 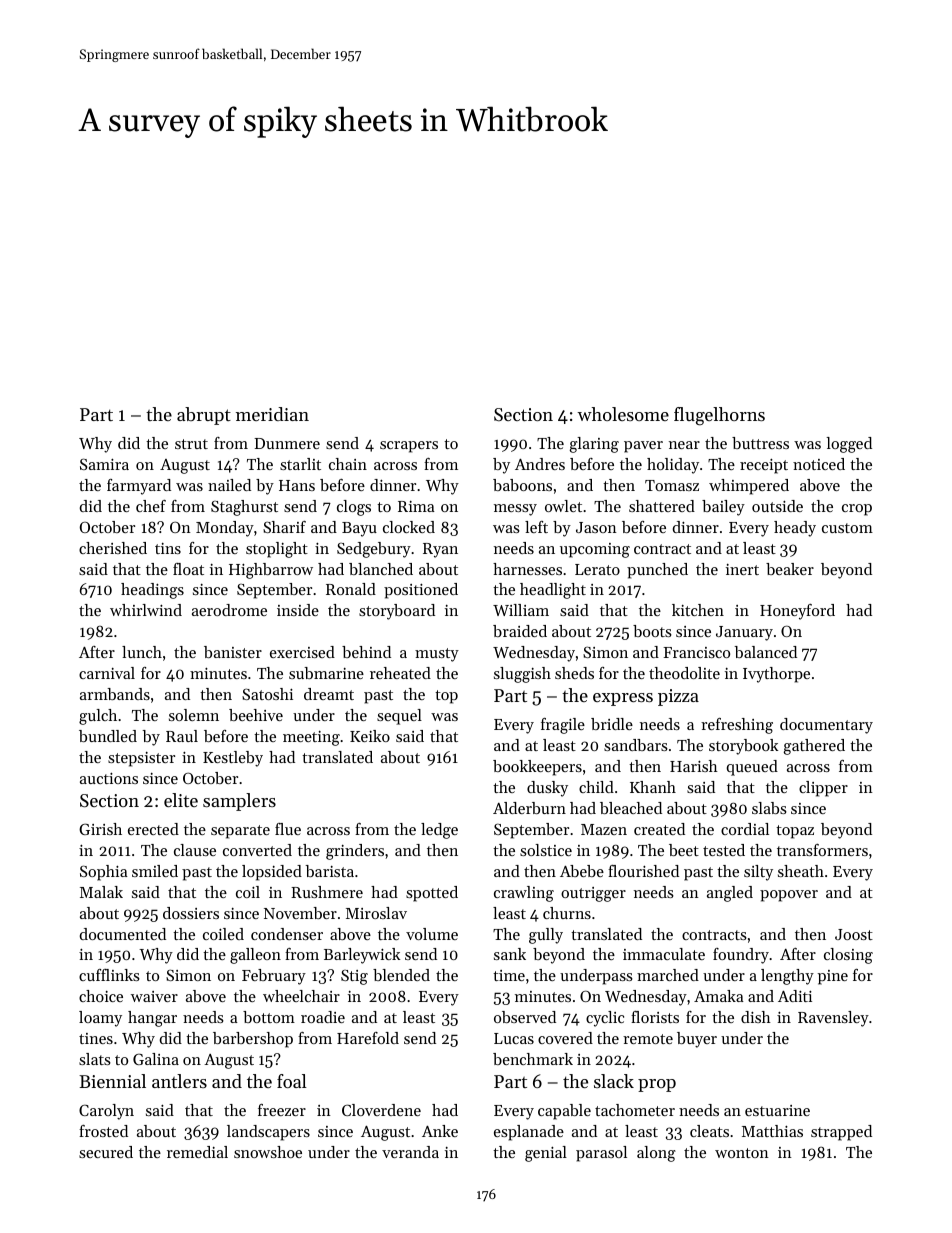 What do you see at coordinates (797, 612) in the page?
I see `Honeyford` at bounding box center [797, 612].
